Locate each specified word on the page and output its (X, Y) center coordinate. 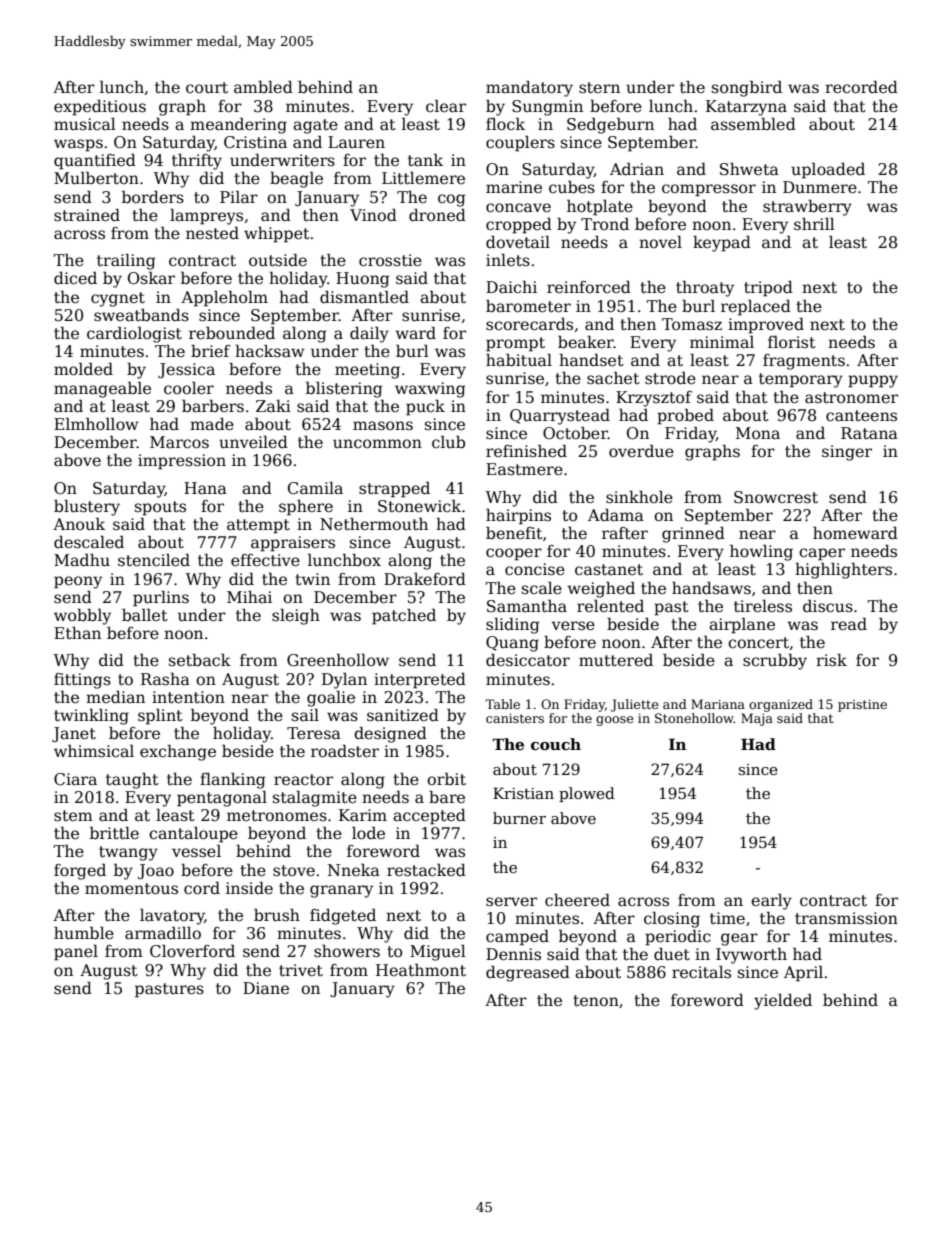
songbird (747, 88)
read (849, 624)
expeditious (100, 107)
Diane (266, 988)
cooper (514, 554)
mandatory (529, 88)
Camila (315, 488)
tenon (596, 1000)
